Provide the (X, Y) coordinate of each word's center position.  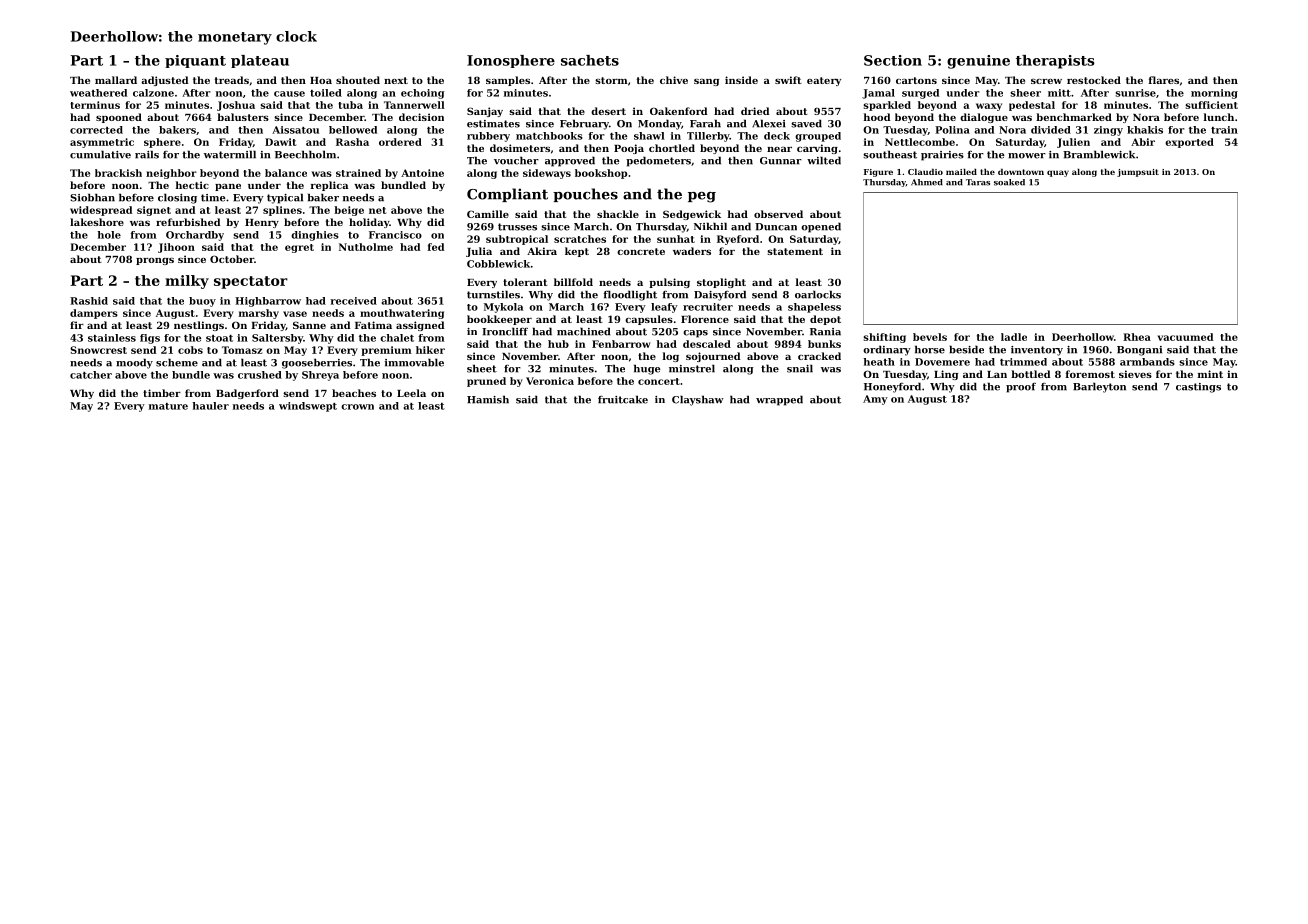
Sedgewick (692, 215)
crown (357, 407)
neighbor (171, 174)
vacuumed (1185, 337)
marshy (259, 314)
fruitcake (623, 399)
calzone (153, 93)
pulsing (669, 283)
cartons (916, 80)
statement (795, 251)
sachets (590, 60)
